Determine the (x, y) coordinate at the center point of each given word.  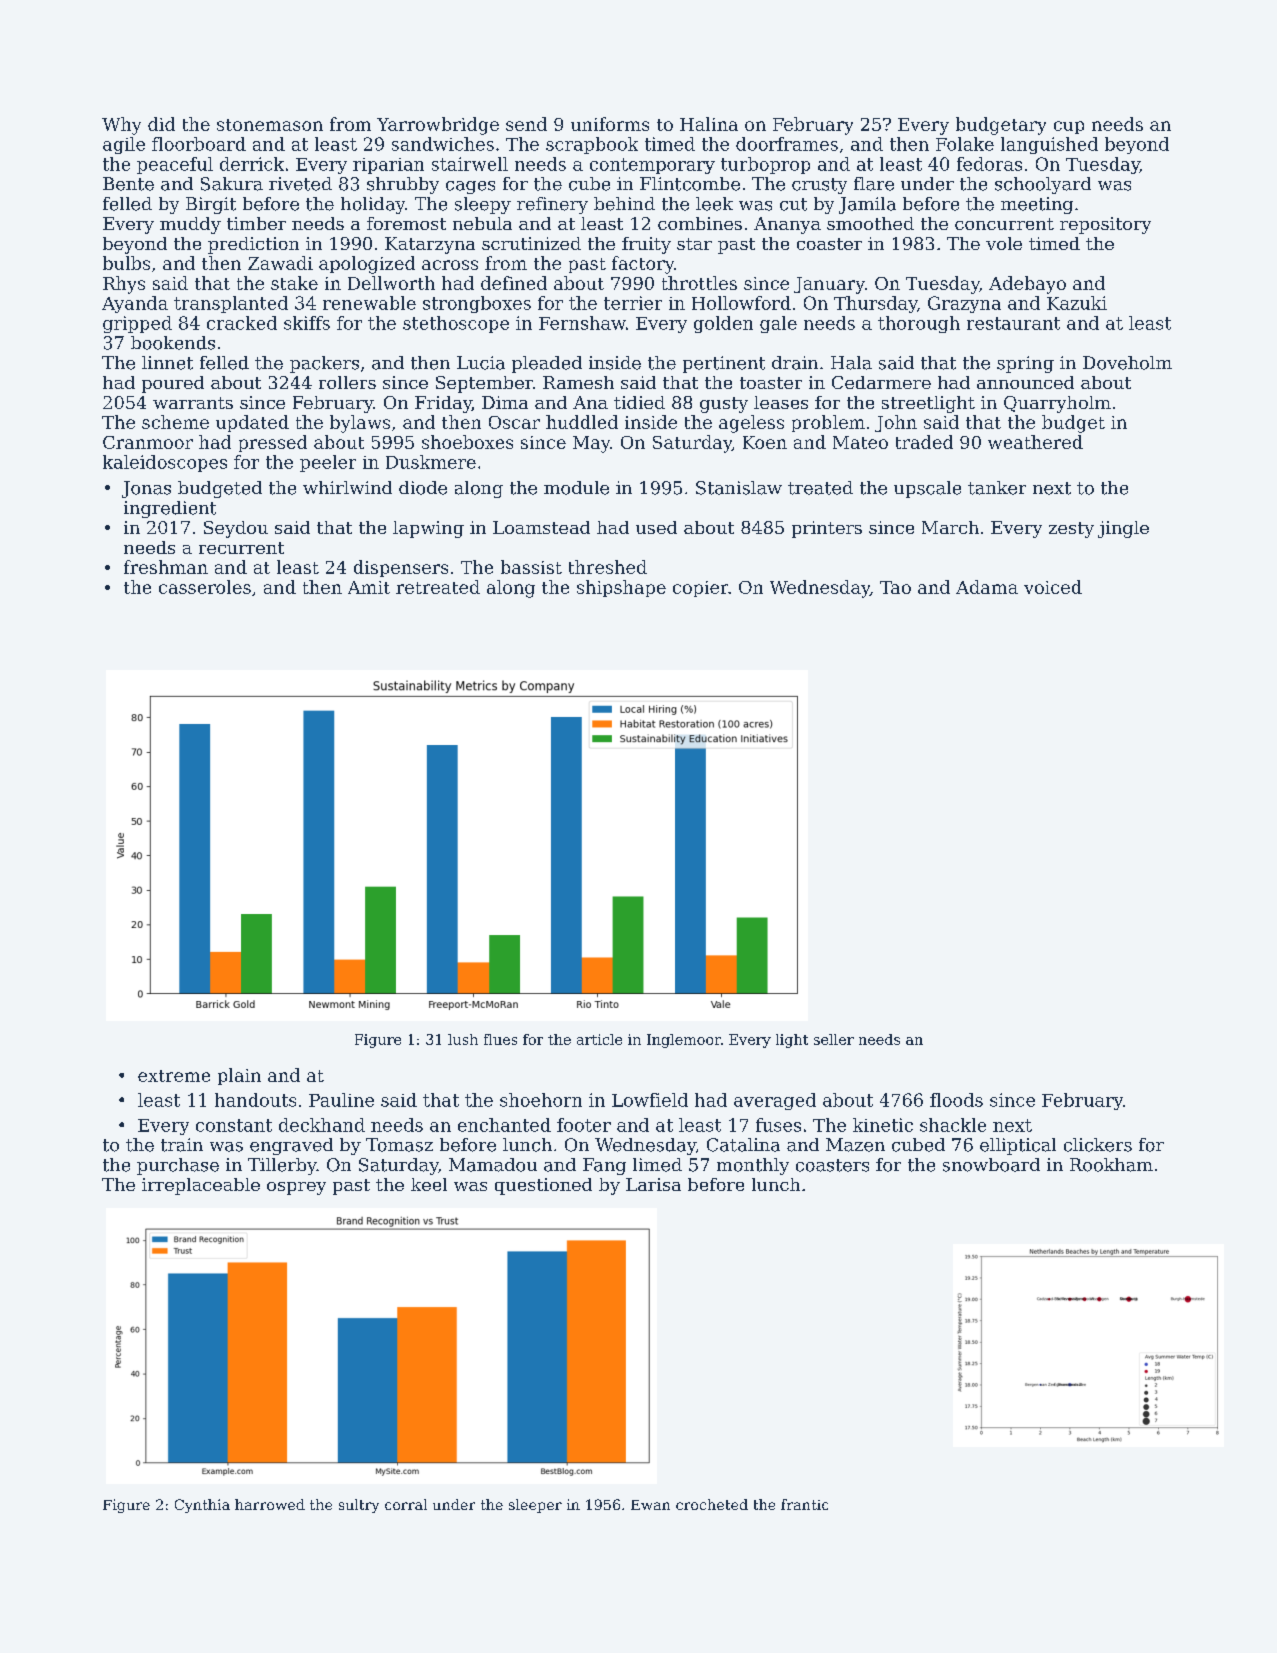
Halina (709, 124)
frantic (804, 1504)
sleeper (535, 1506)
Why (121, 126)
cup (1069, 127)
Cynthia (202, 1506)
